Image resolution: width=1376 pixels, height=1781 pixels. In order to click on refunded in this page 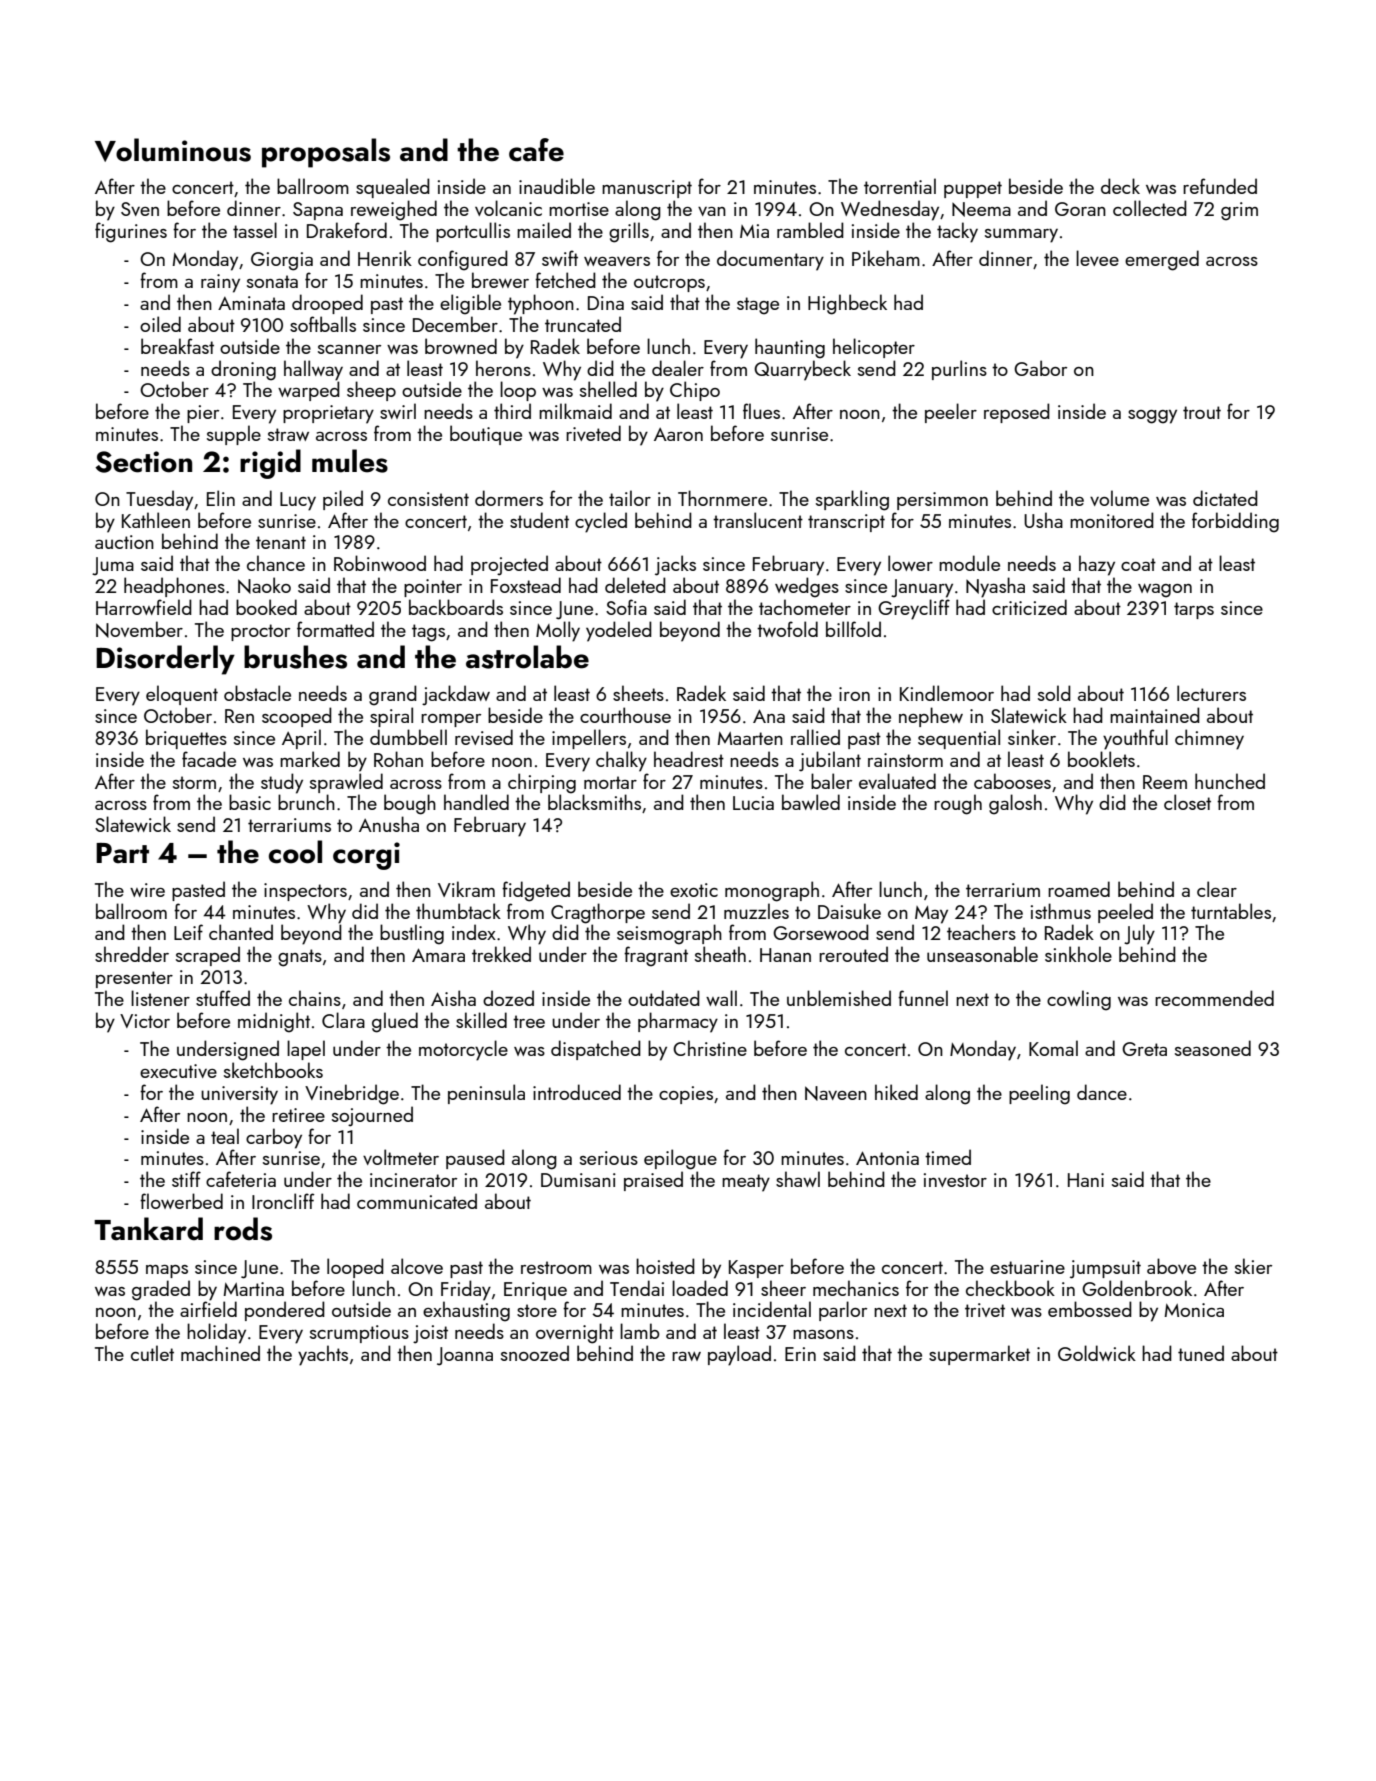, I will do `click(1220, 186)`.
